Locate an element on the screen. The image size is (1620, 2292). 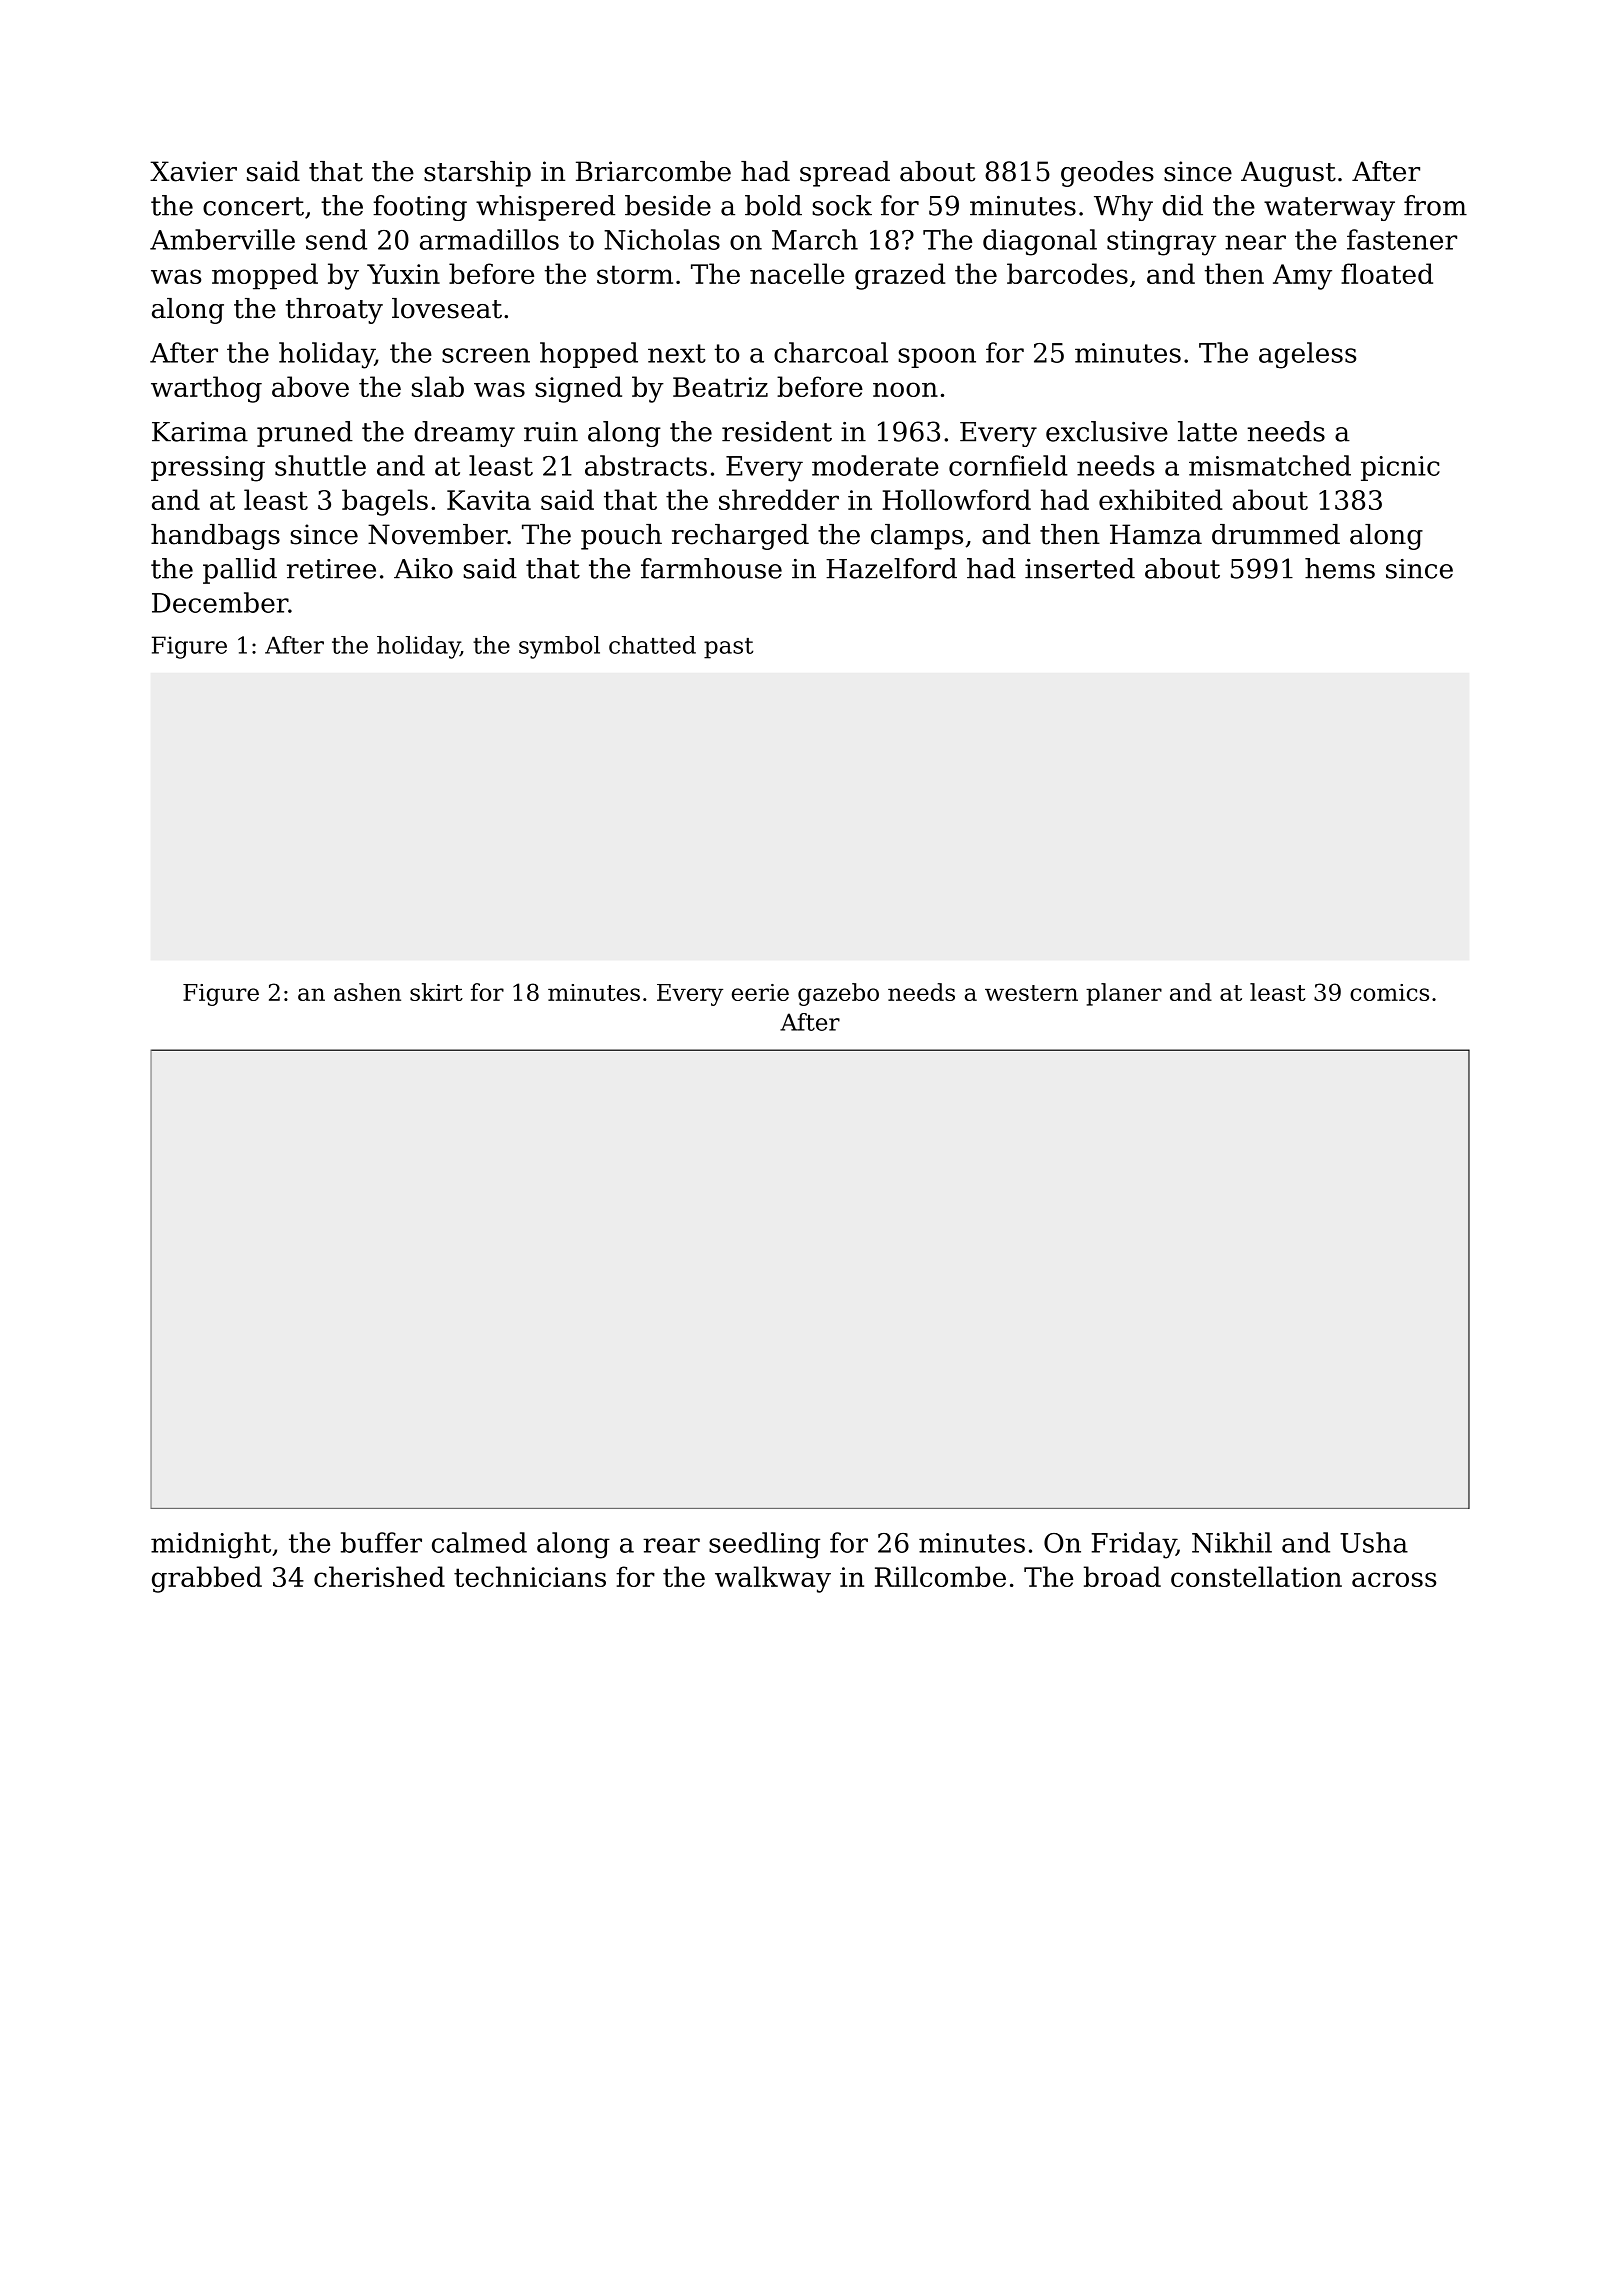
spread is located at coordinates (845, 174).
